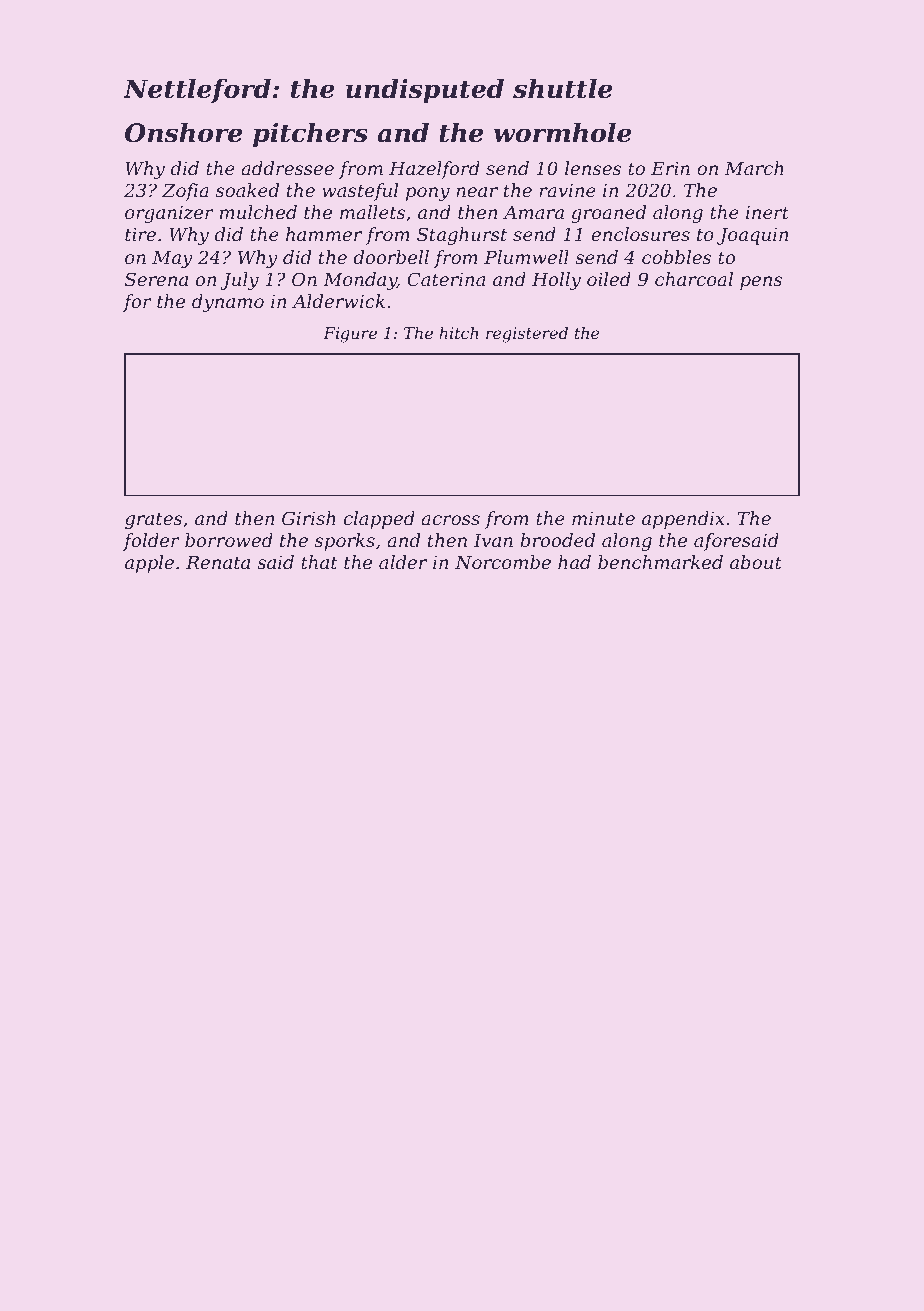 The width and height of the document is (924, 1311). I want to click on charcoal, so click(694, 279).
